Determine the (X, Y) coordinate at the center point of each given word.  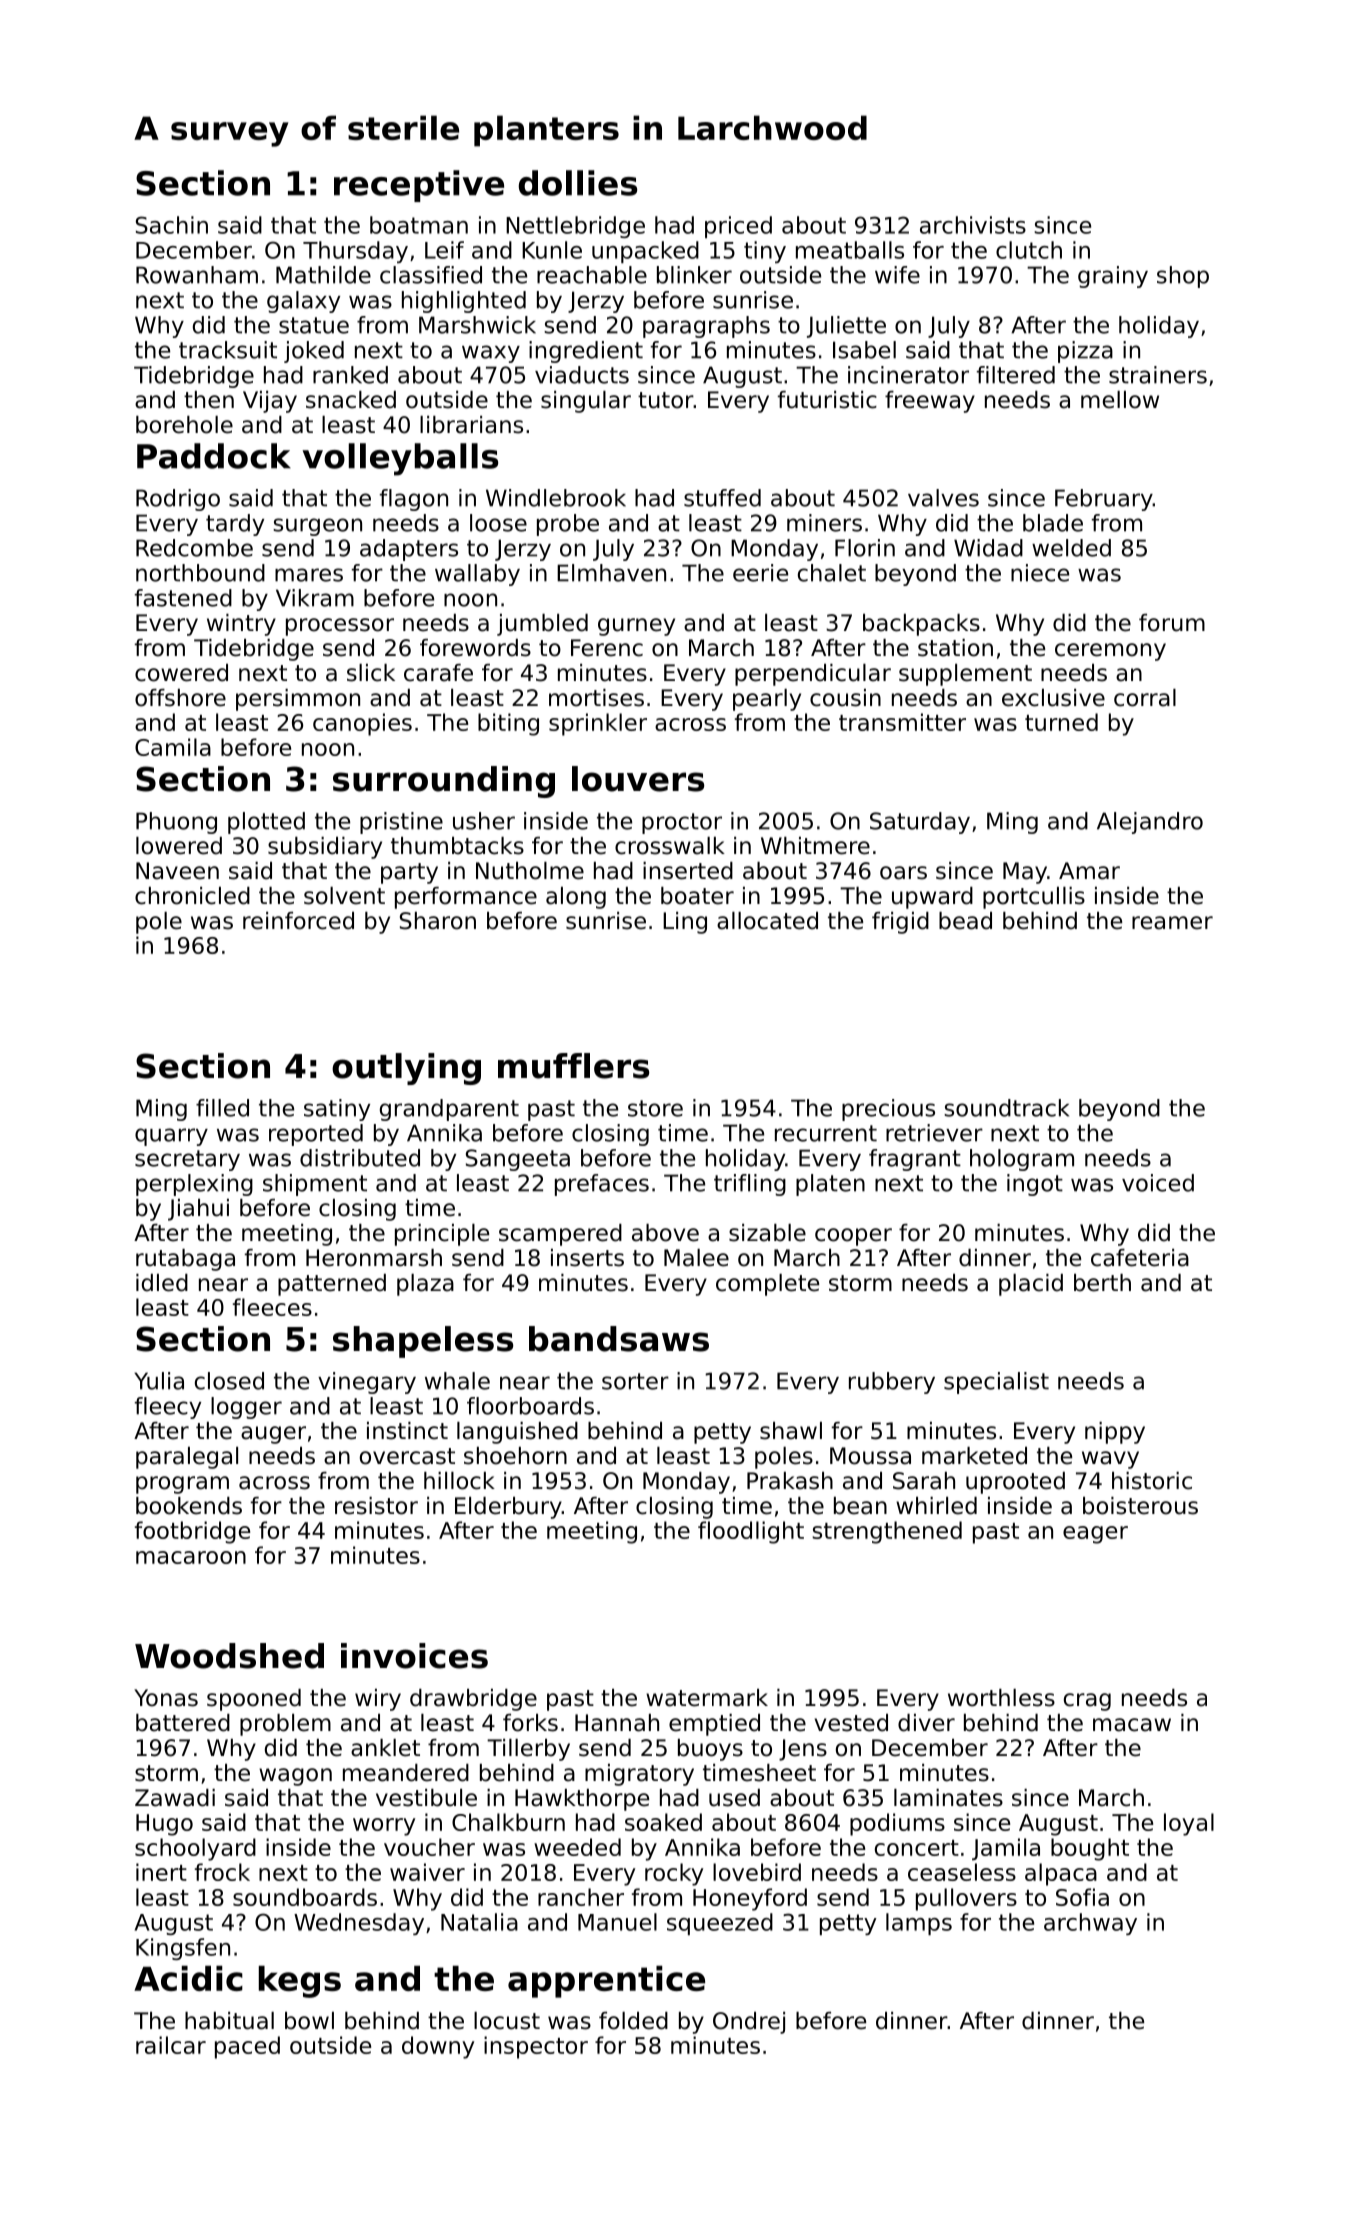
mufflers (573, 1066)
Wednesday (359, 1924)
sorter (635, 1381)
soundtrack (1006, 1108)
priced (738, 227)
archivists (973, 225)
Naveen (177, 871)
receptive (419, 186)
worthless (1001, 1698)
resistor (376, 1506)
